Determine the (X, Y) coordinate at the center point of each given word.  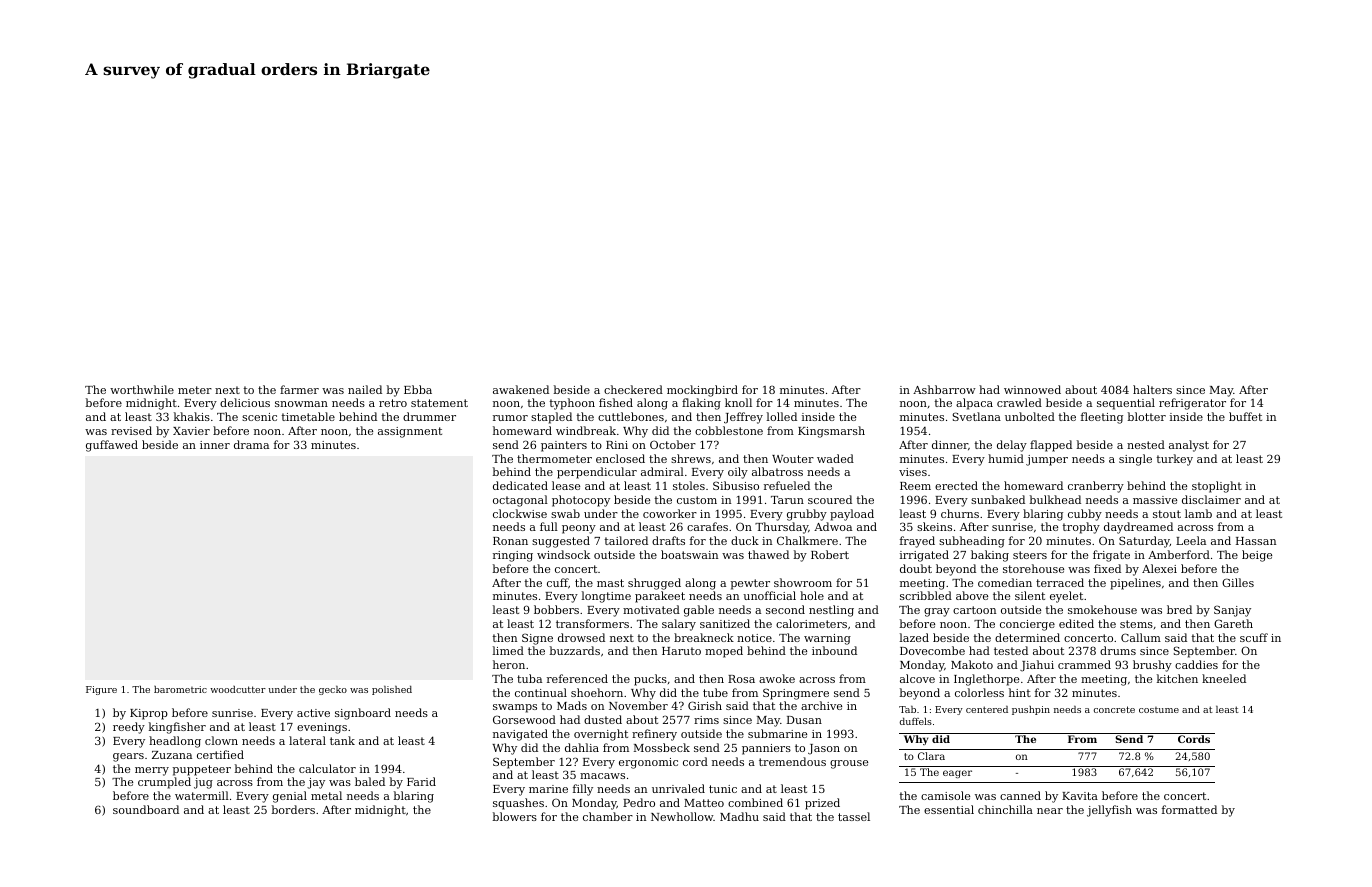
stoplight (1217, 487)
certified (220, 754)
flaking (701, 404)
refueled (787, 485)
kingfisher (177, 728)
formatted (1189, 809)
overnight (601, 735)
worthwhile (142, 389)
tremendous (792, 761)
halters (1152, 389)
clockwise (520, 513)
